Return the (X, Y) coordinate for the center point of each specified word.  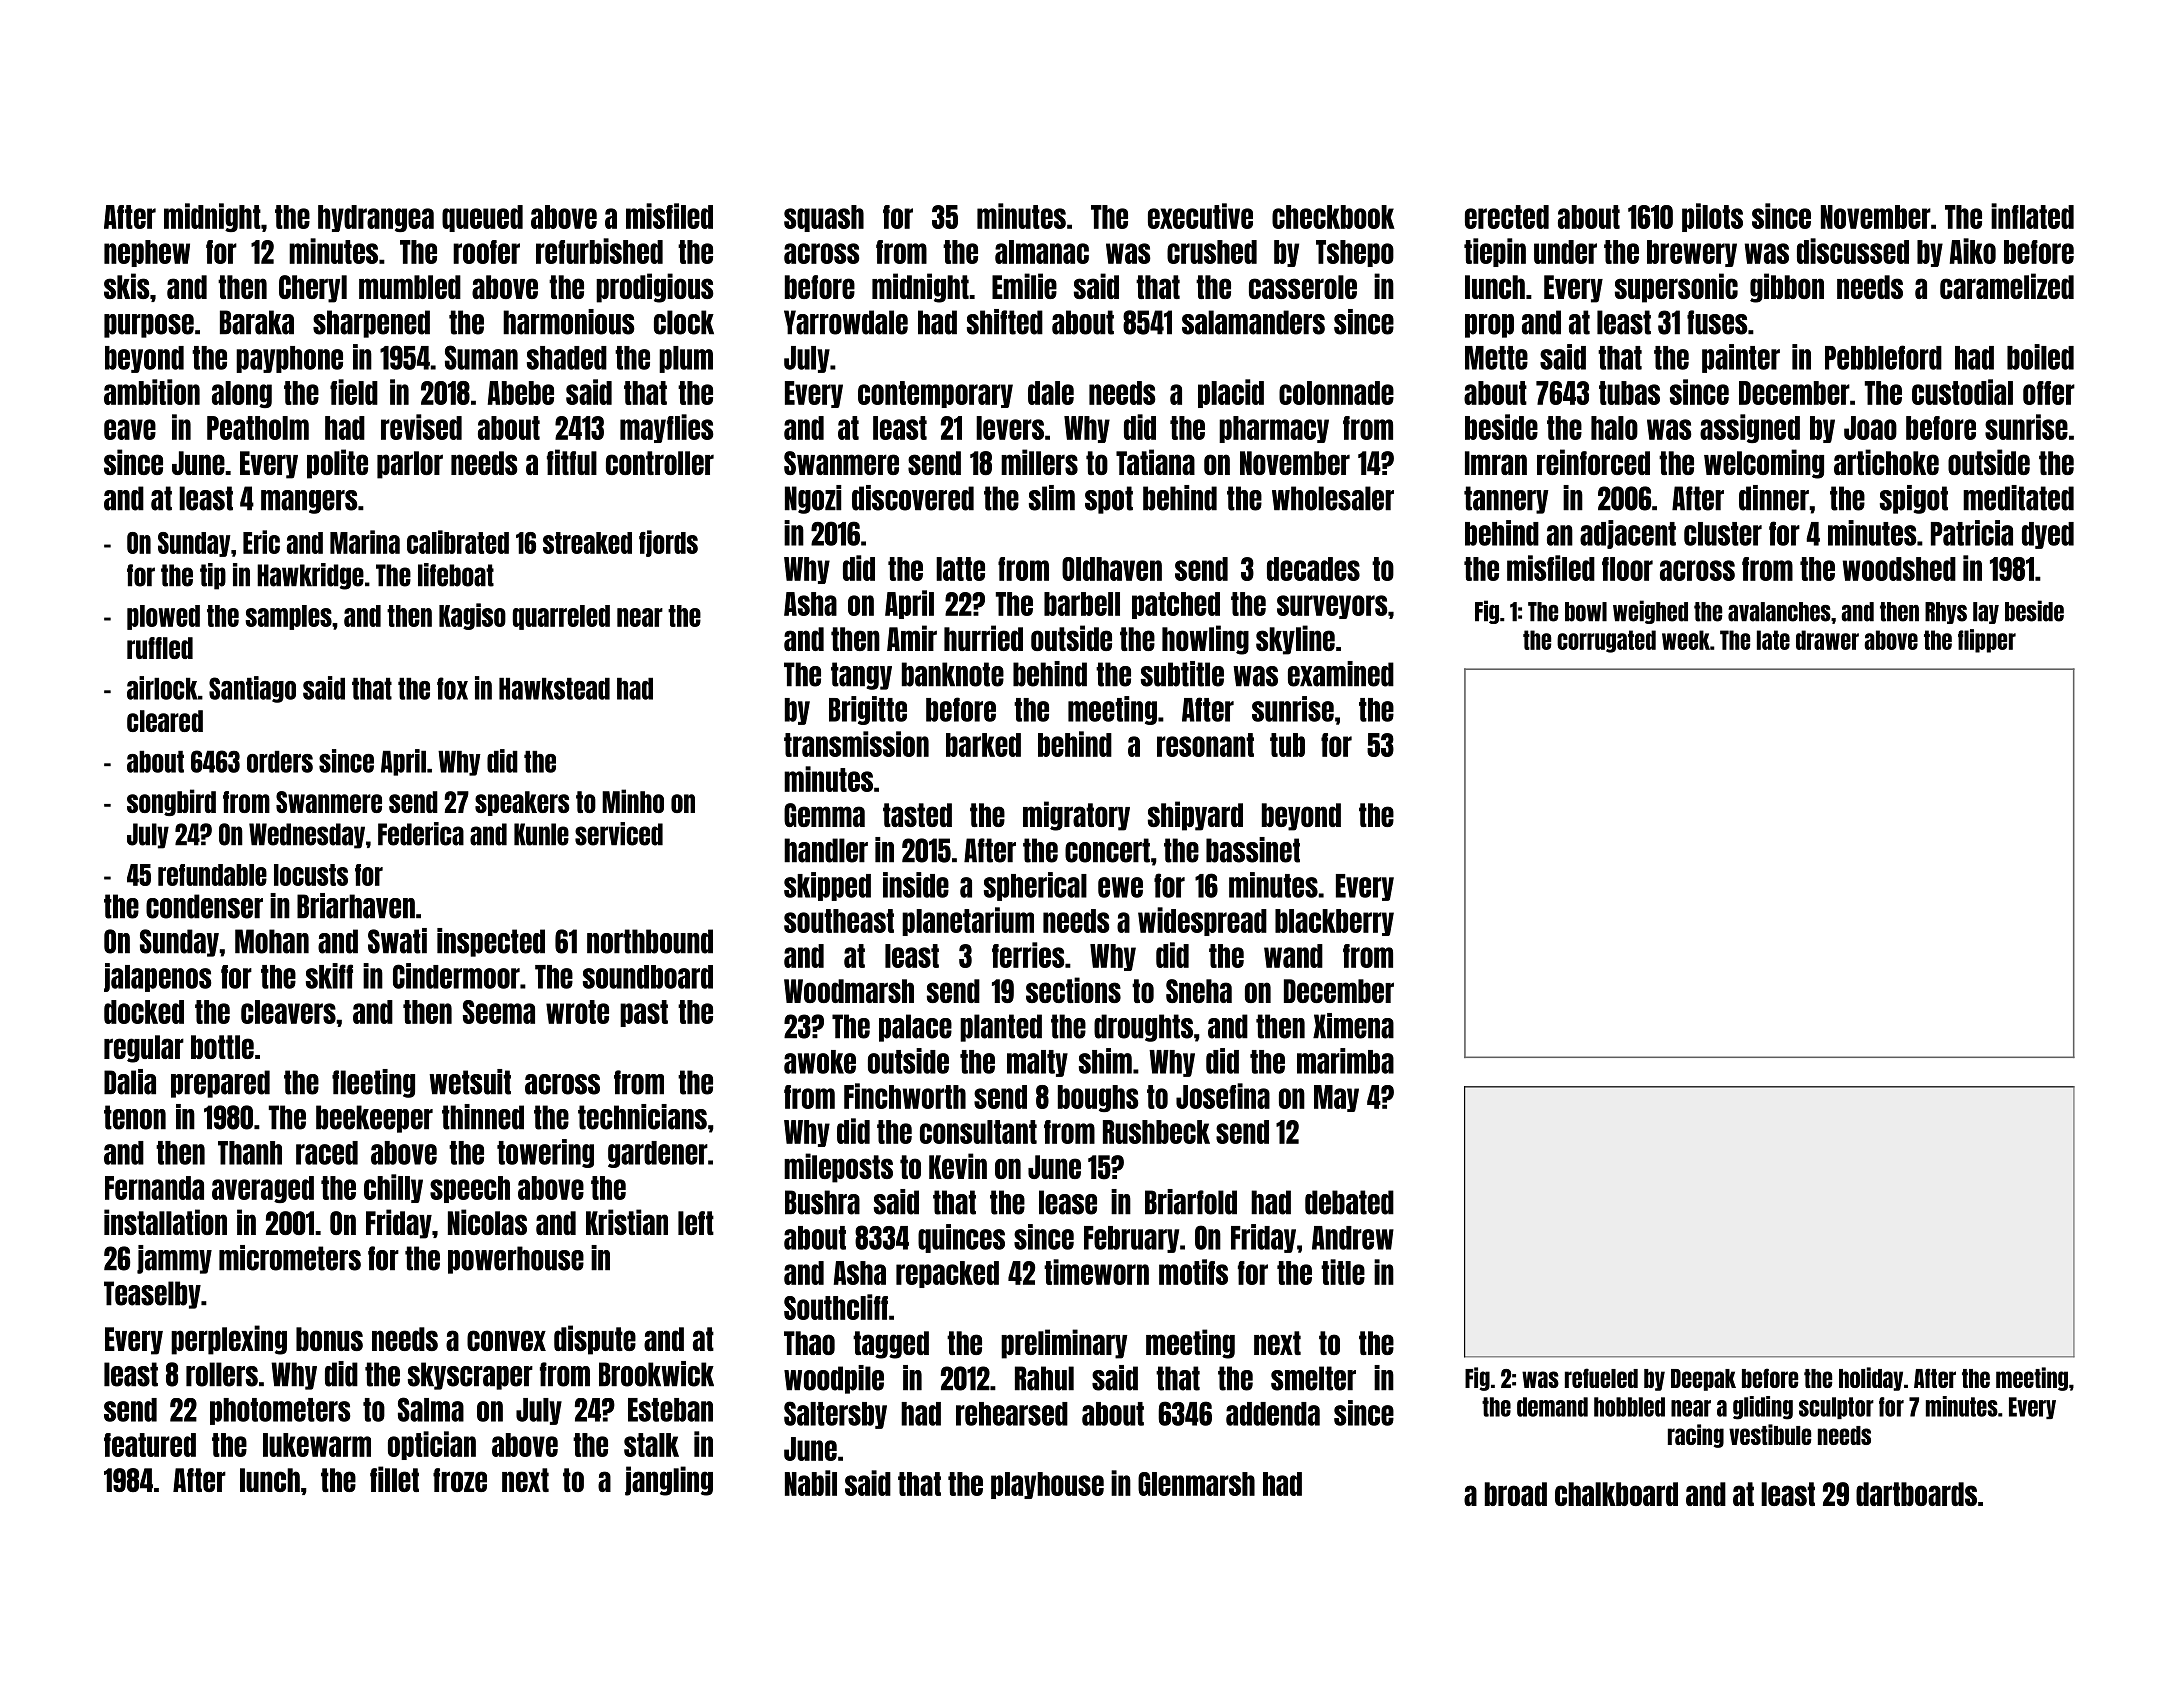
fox (452, 688)
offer (2049, 393)
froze (460, 1480)
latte (960, 569)
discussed (1853, 251)
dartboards (1916, 1494)
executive (1200, 216)
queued (482, 218)
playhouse (1047, 1485)
